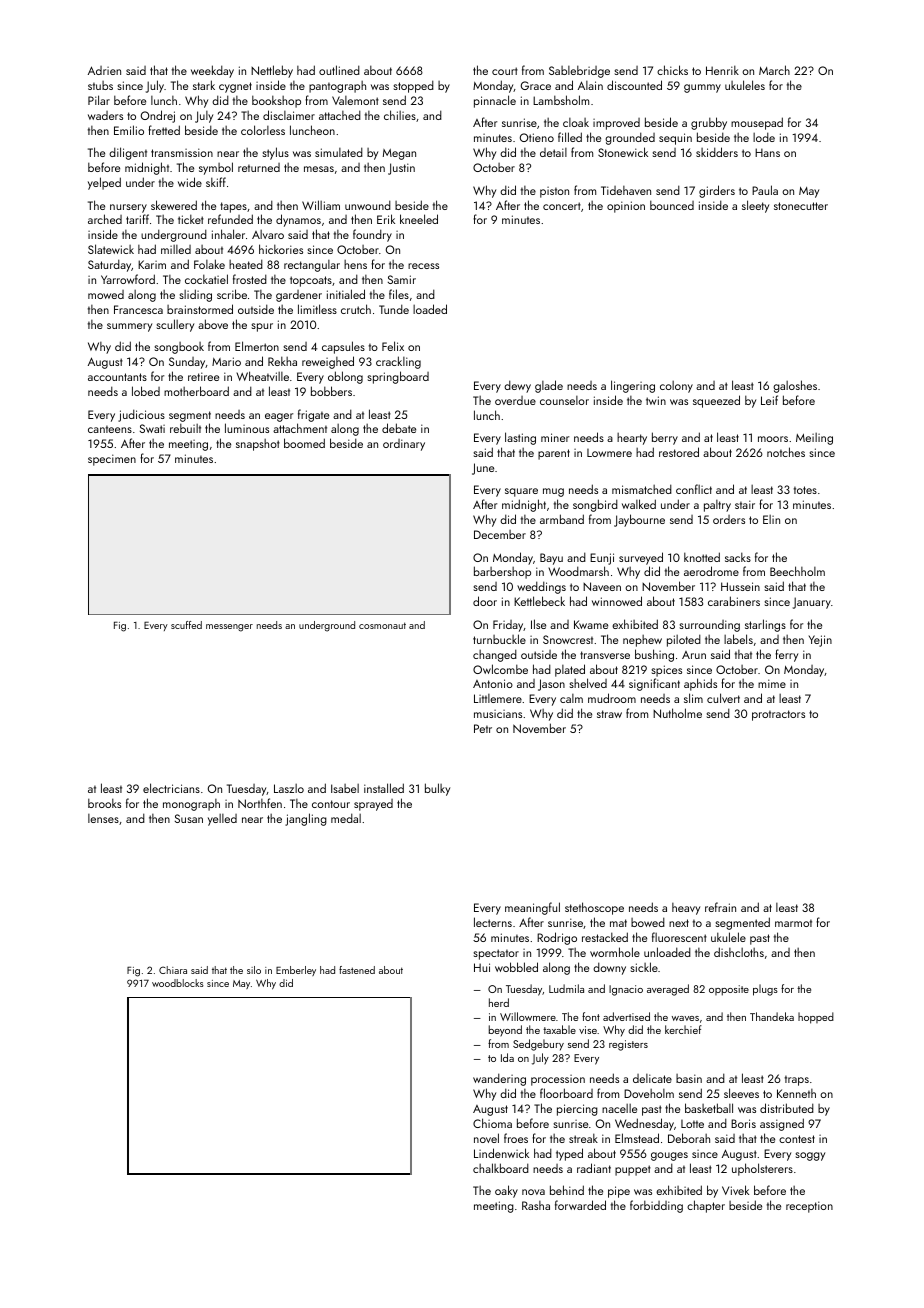  I want to click on March, so click(774, 70).
